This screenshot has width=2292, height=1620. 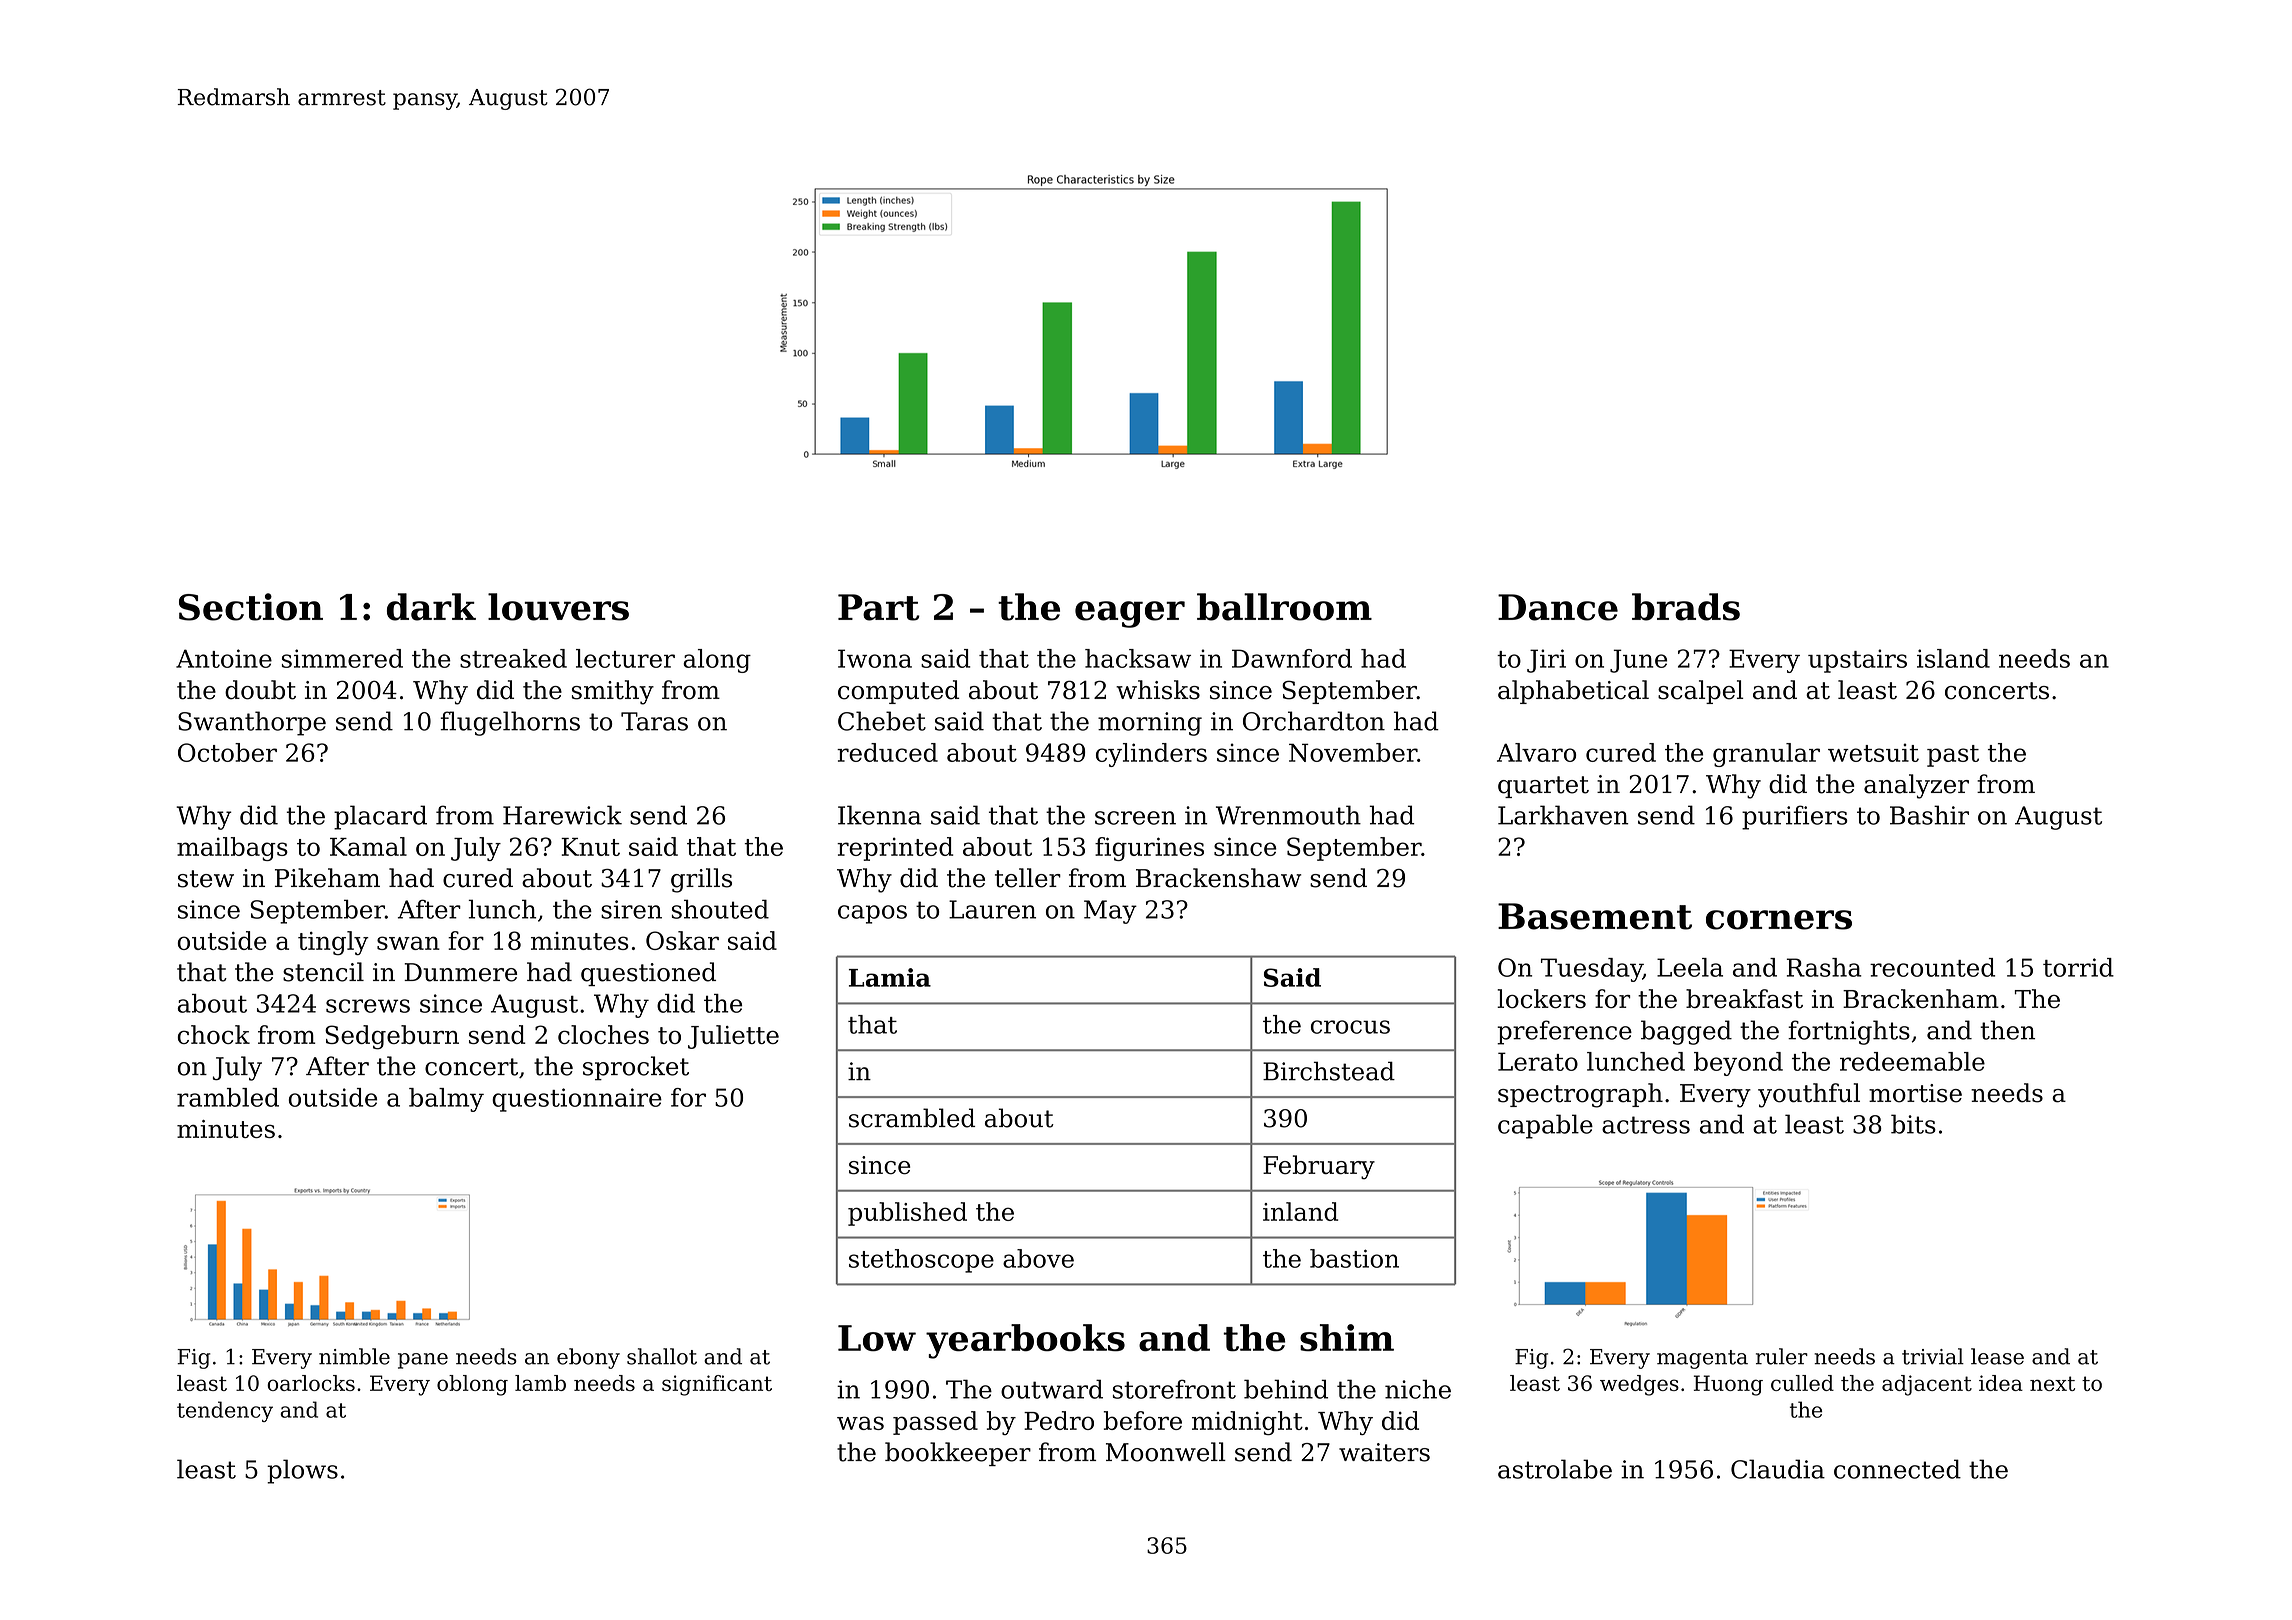 What do you see at coordinates (958, 1454) in the screenshot?
I see `bookkeeper` at bounding box center [958, 1454].
